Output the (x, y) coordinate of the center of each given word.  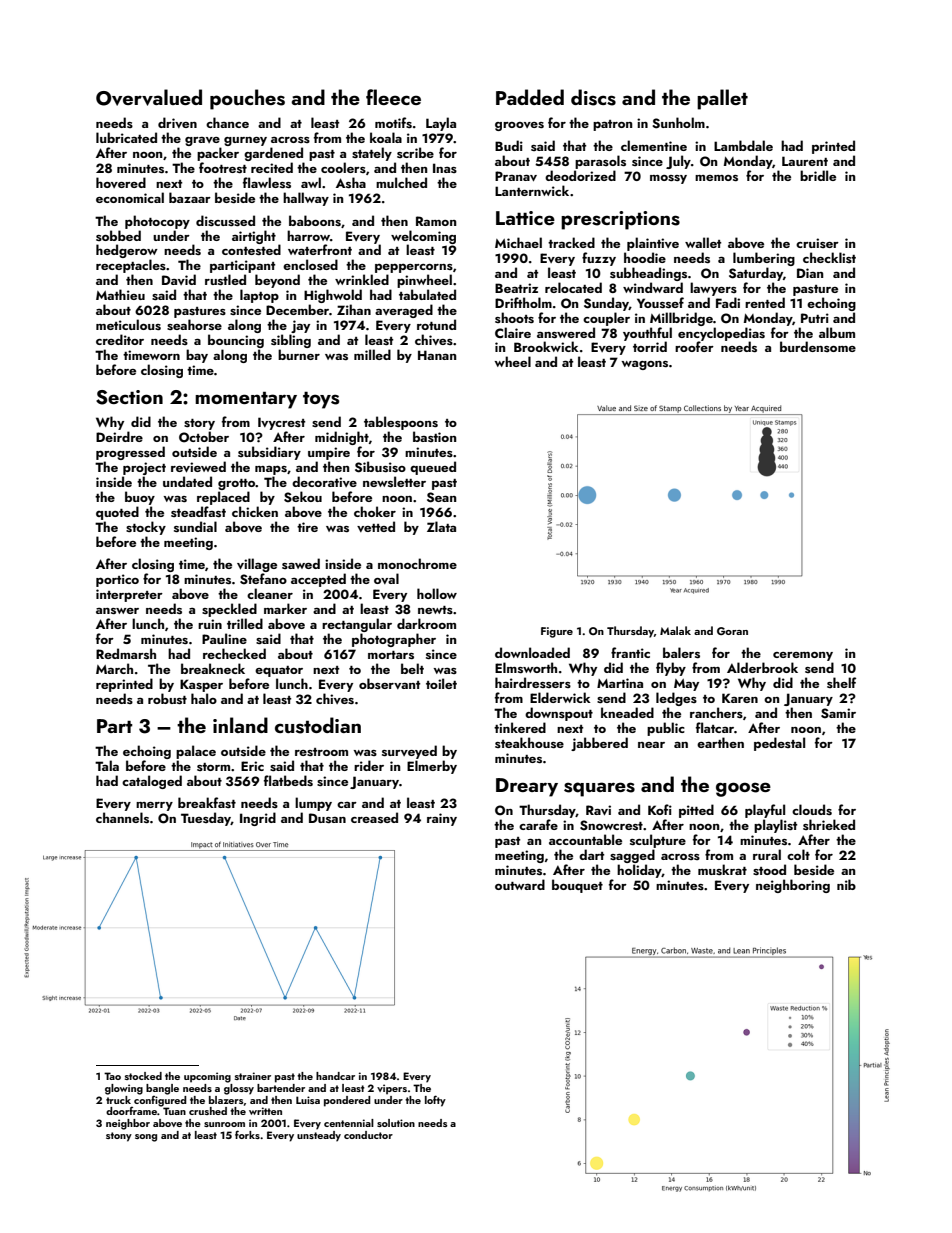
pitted (696, 811)
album (837, 332)
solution (396, 1123)
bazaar (190, 197)
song (146, 1138)
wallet (703, 242)
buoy (140, 498)
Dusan (327, 818)
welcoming (423, 237)
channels (122, 817)
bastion (434, 436)
